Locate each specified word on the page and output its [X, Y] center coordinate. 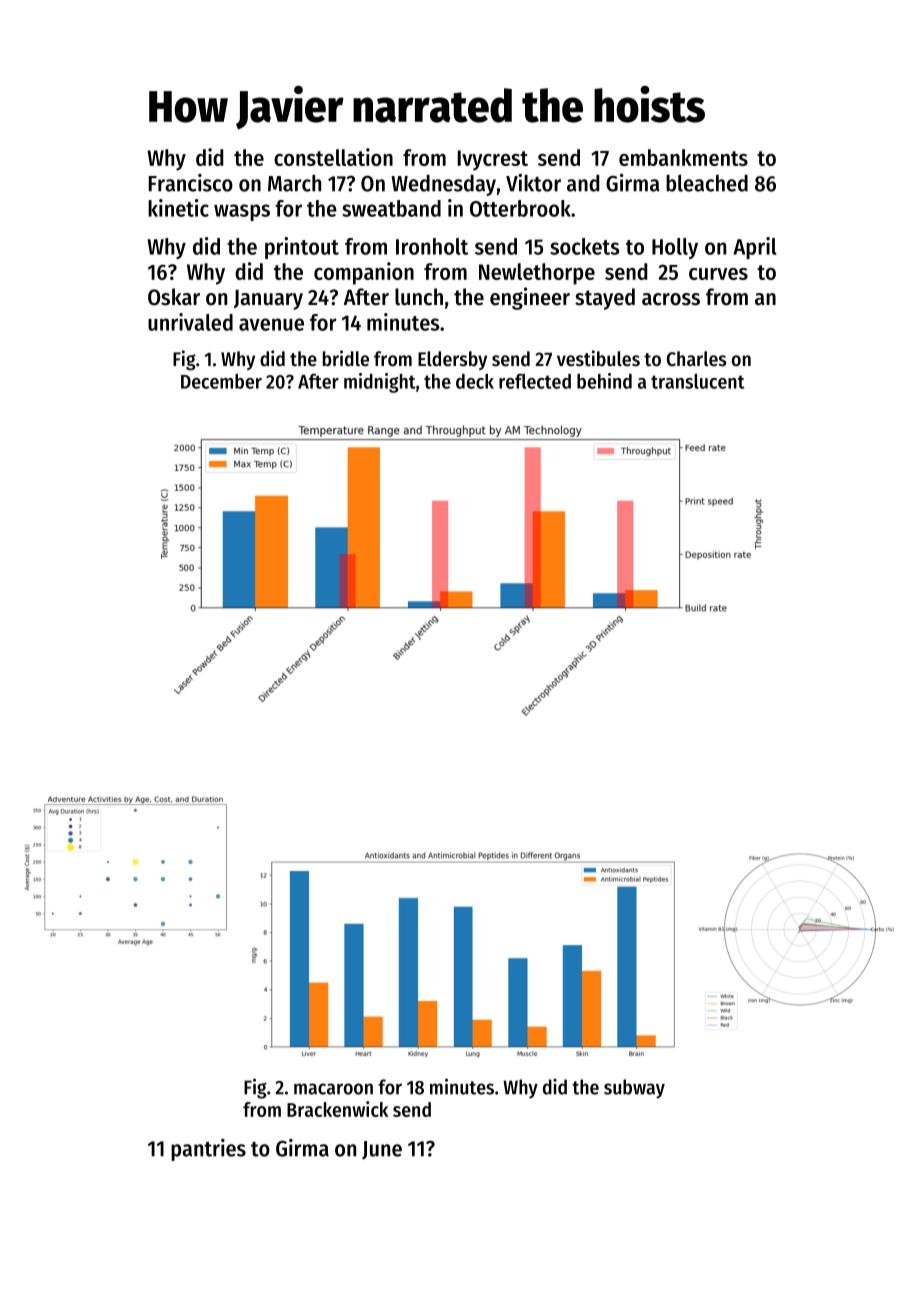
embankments [683, 157]
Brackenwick [337, 1109]
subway [634, 1089]
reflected [535, 381]
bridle [346, 358]
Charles [696, 359]
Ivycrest [493, 160]
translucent [698, 381]
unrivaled [190, 322]
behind [604, 381]
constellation [333, 157]
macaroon [333, 1089]
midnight [380, 383]
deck [475, 381]
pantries [208, 1150]
